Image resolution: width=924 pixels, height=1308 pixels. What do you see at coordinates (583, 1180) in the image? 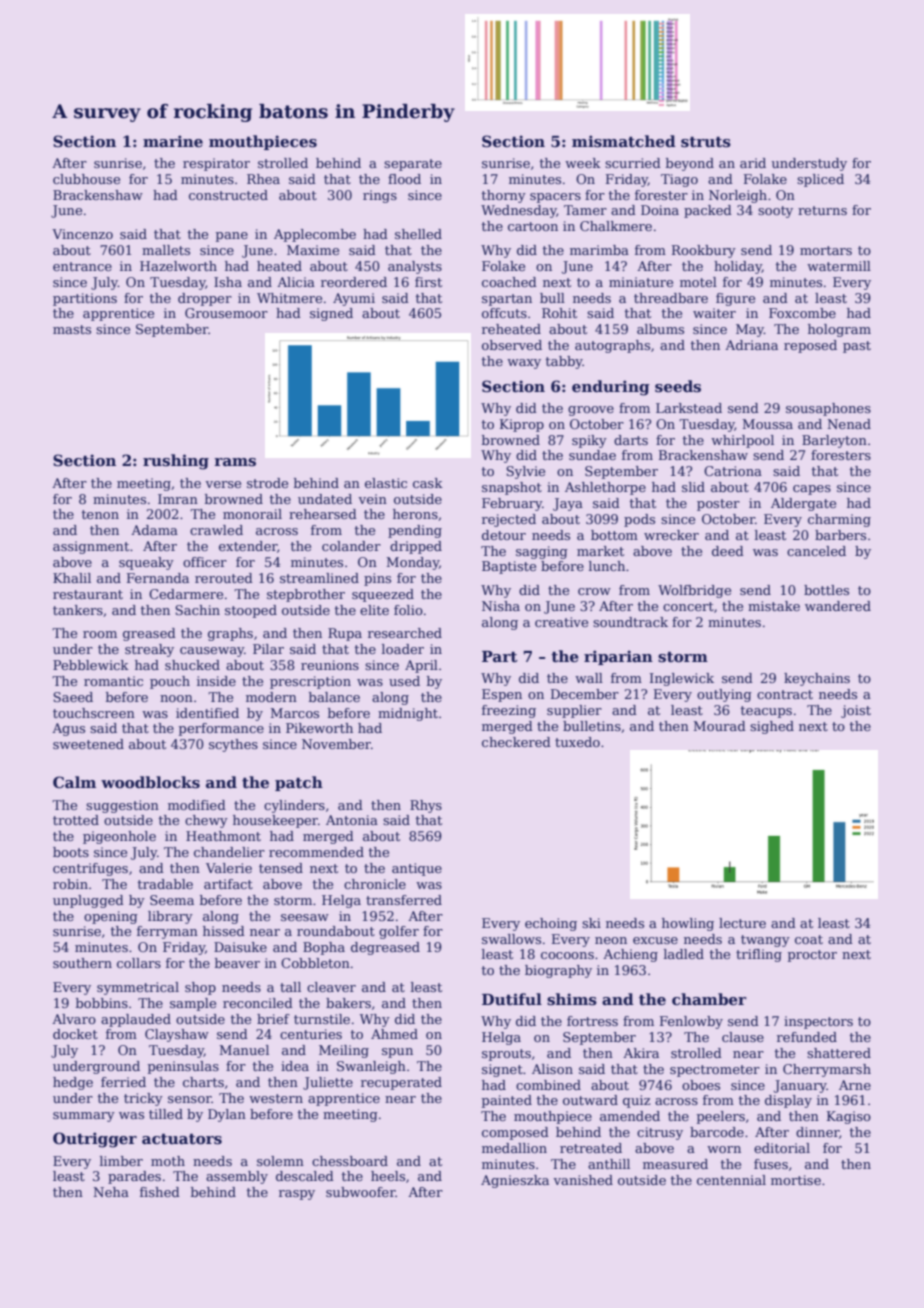
I see `vanished` at bounding box center [583, 1180].
